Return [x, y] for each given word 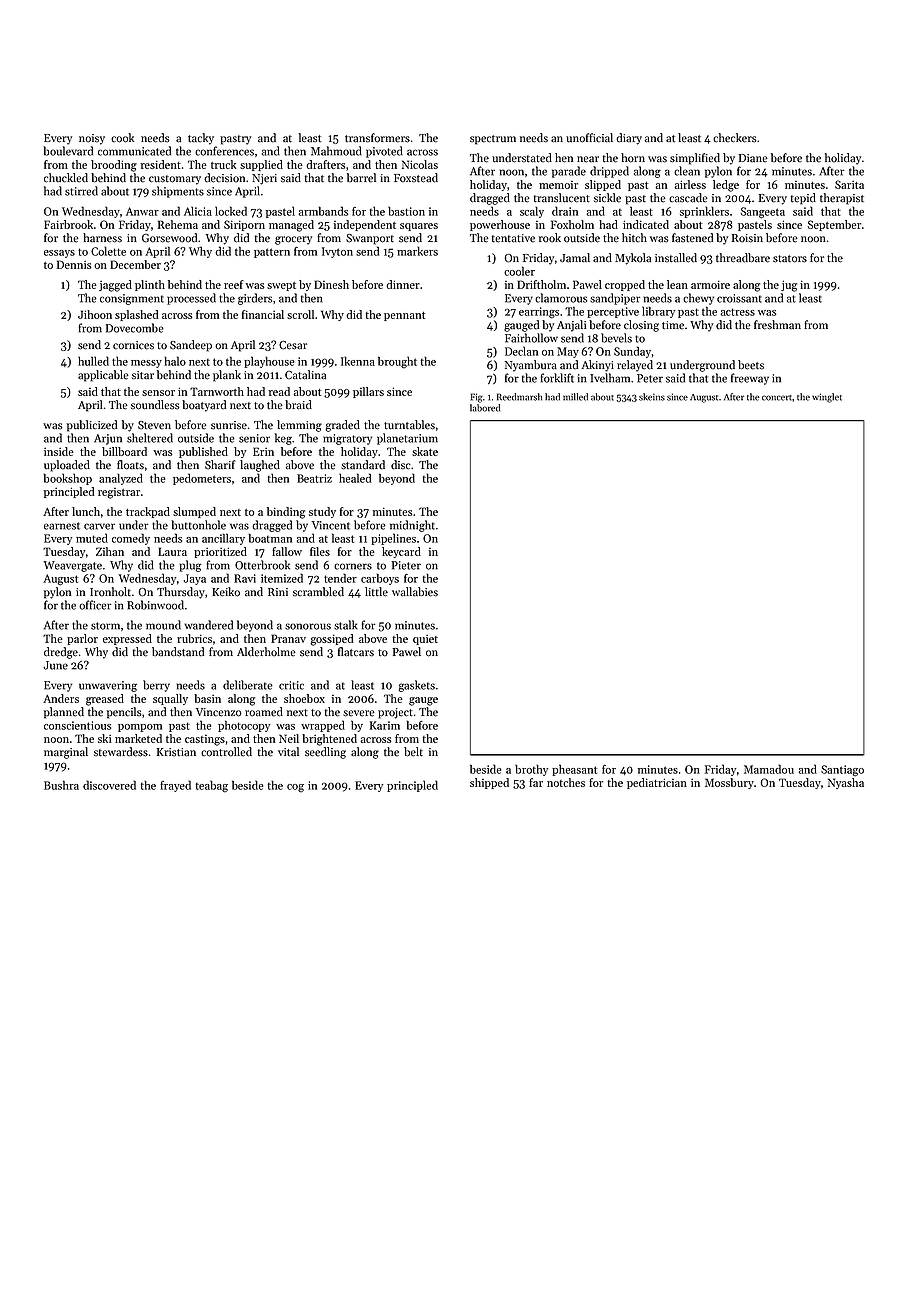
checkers [734, 138]
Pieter [406, 565]
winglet [827, 398]
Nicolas [420, 164]
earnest [62, 526]
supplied [261, 165]
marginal [66, 753]
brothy [531, 770]
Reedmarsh [519, 397]
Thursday [181, 593]
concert [777, 398]
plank [227, 376]
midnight [412, 526]
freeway [750, 379]
